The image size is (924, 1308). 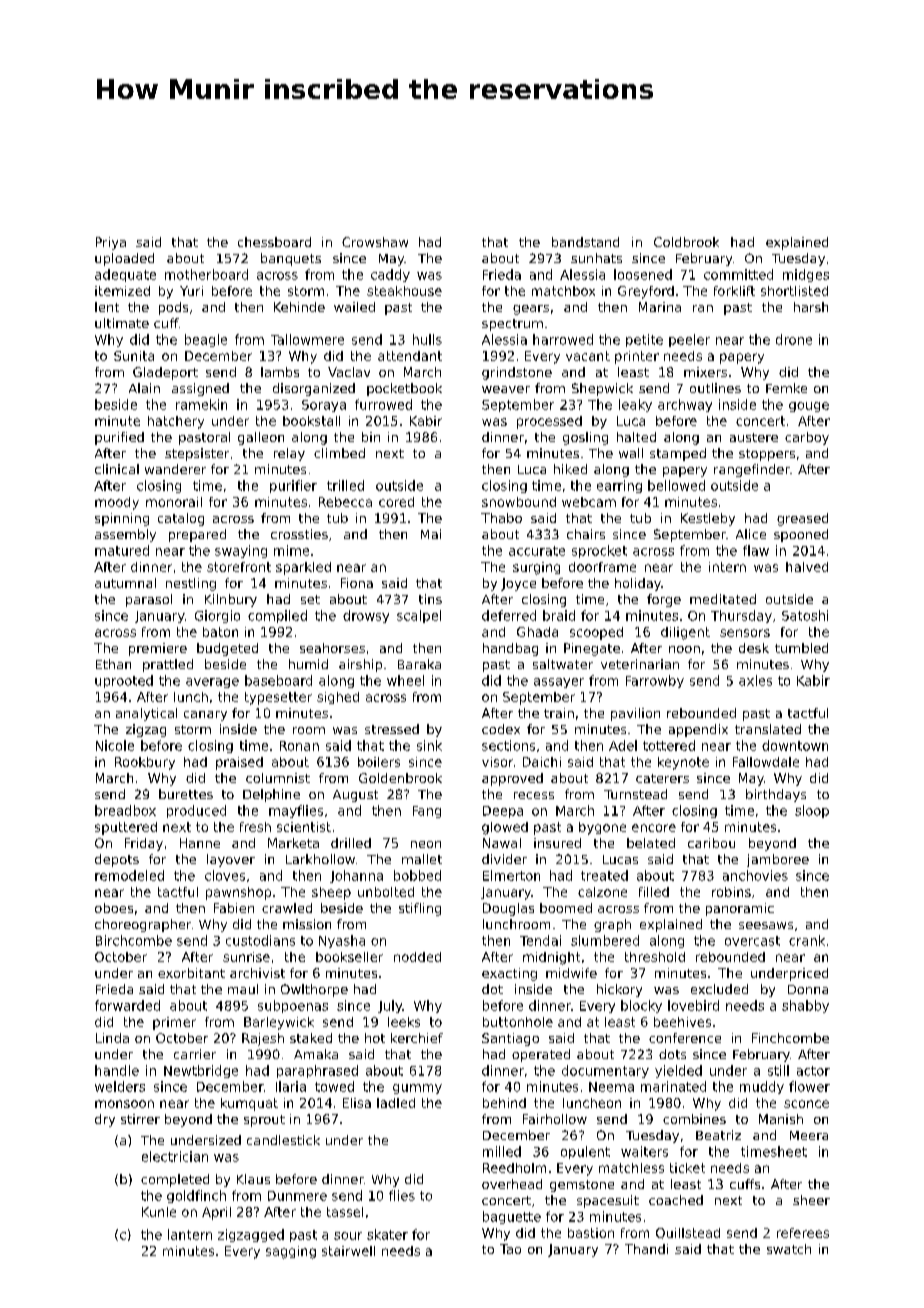 What do you see at coordinates (140, 1119) in the image?
I see `stirrer` at bounding box center [140, 1119].
